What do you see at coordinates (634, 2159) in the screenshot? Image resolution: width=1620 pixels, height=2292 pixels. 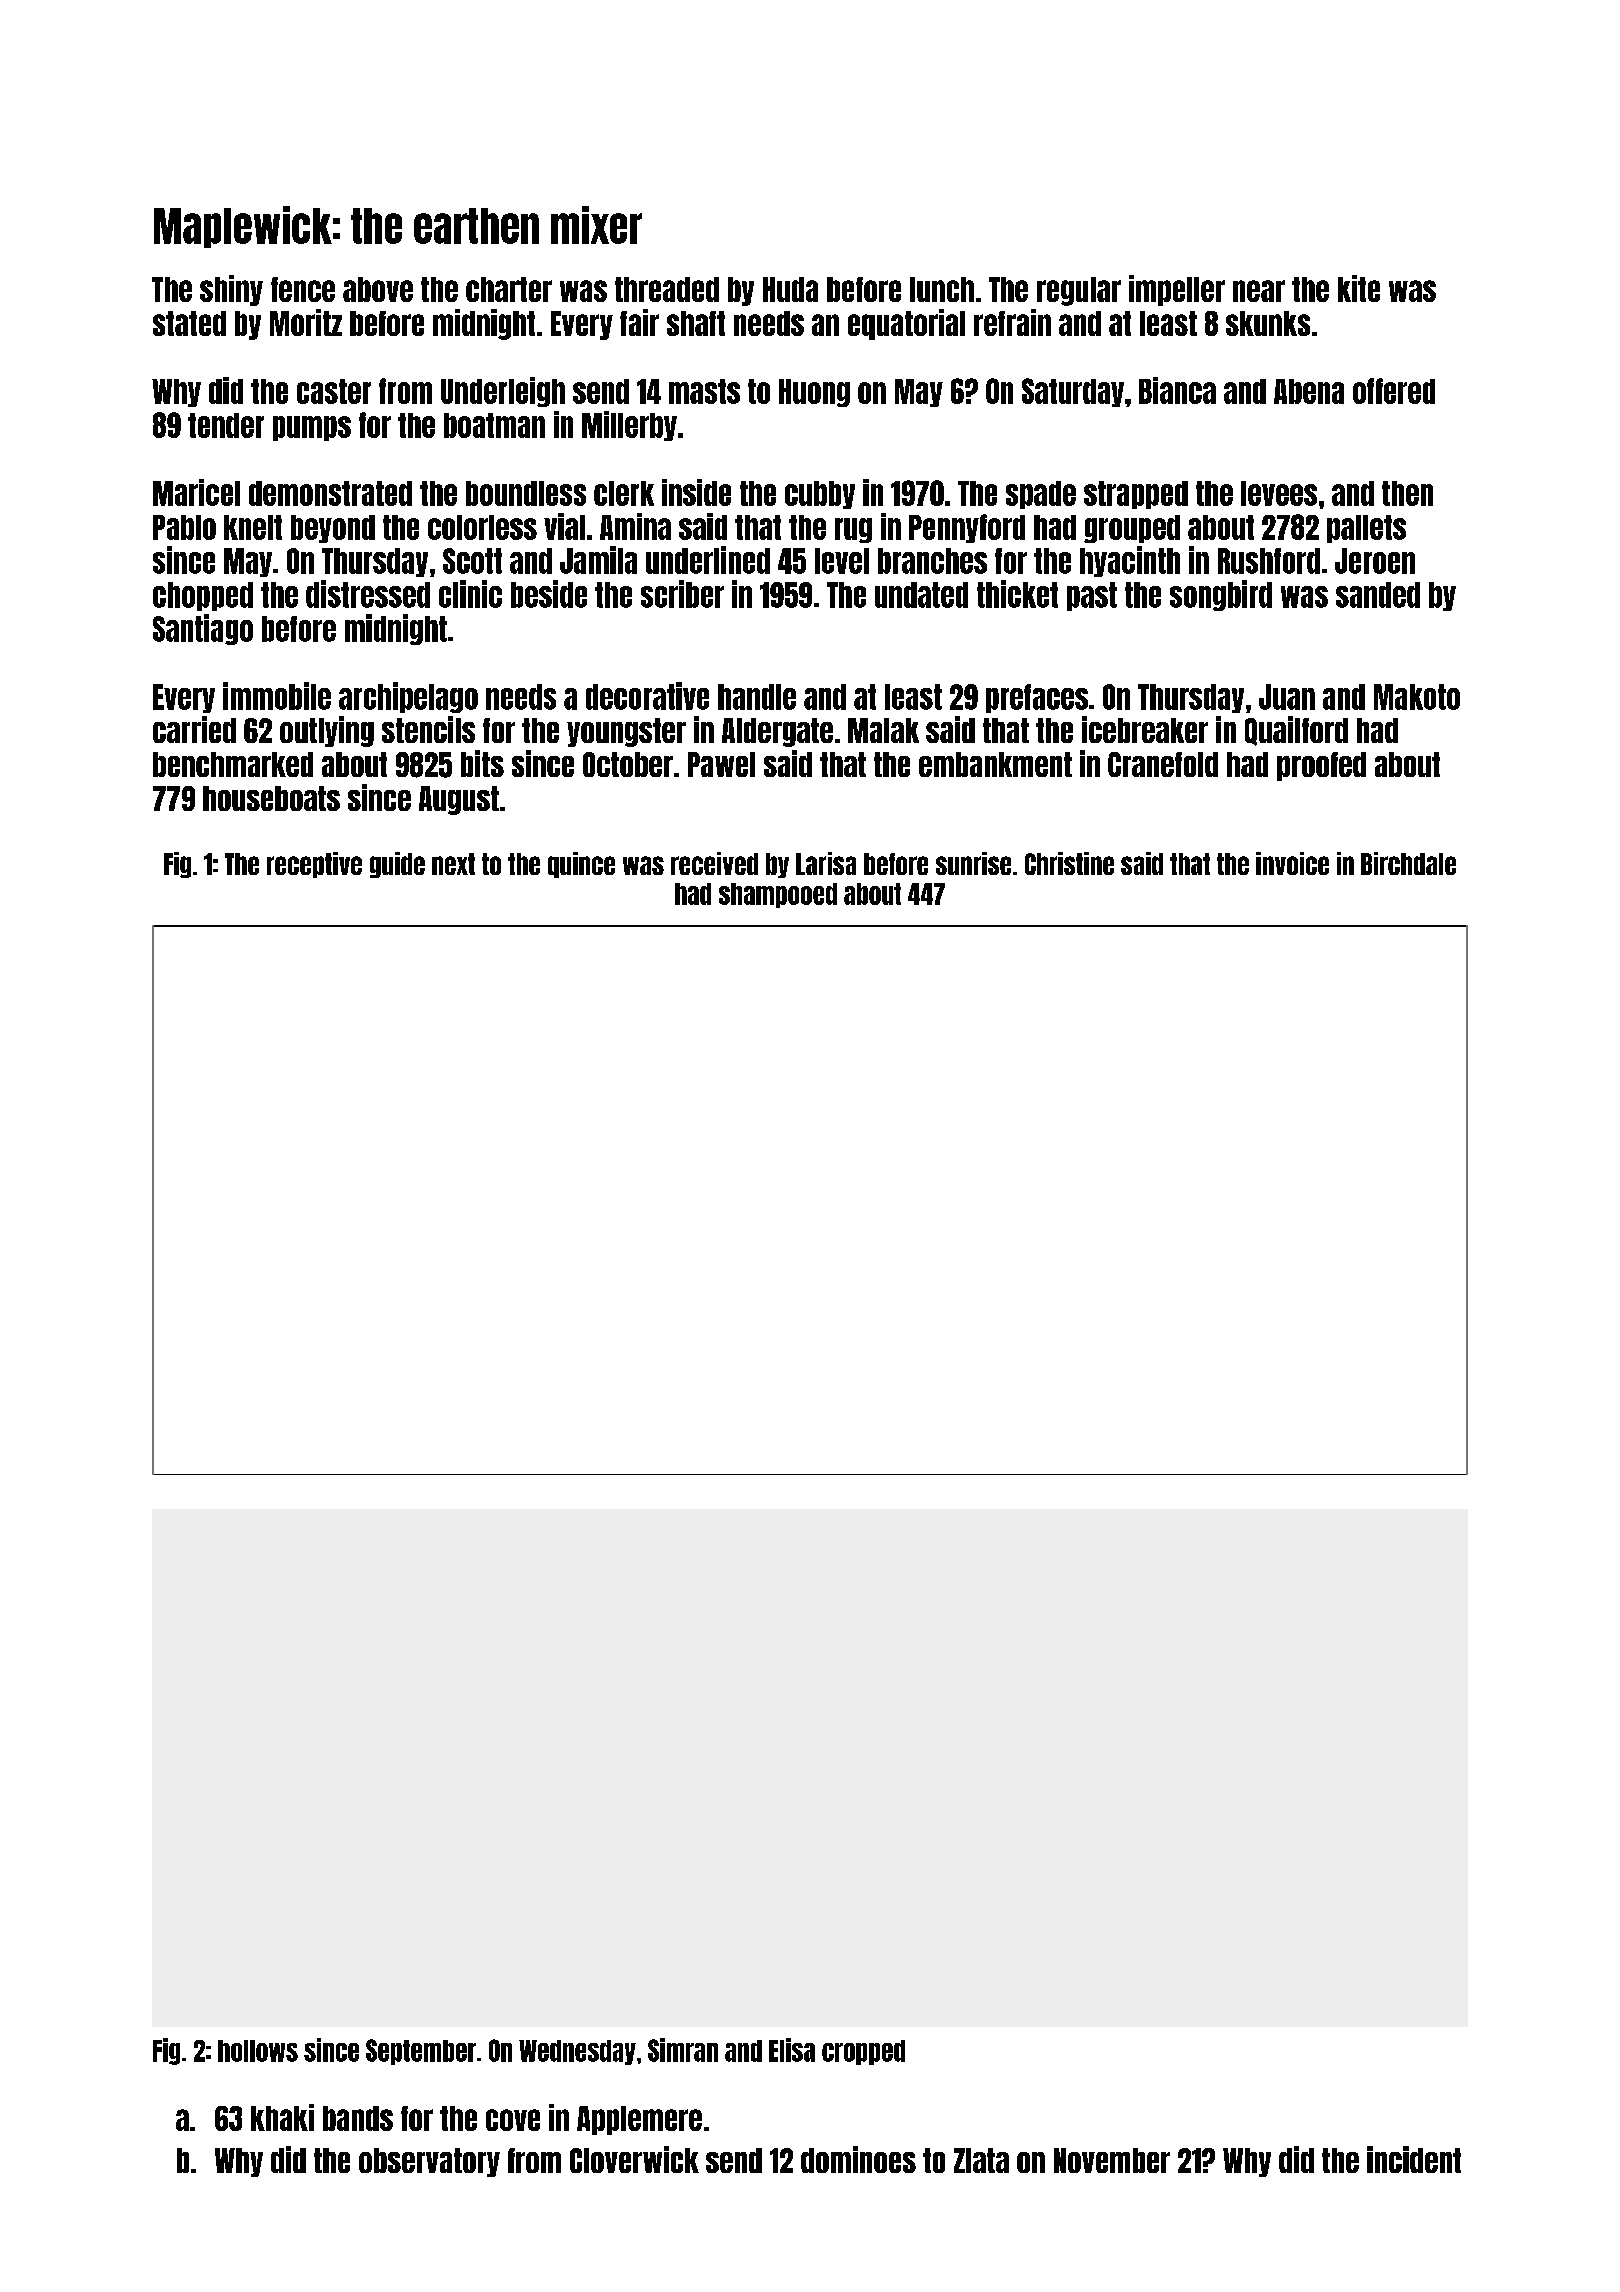 I see `Cloverwick` at bounding box center [634, 2159].
